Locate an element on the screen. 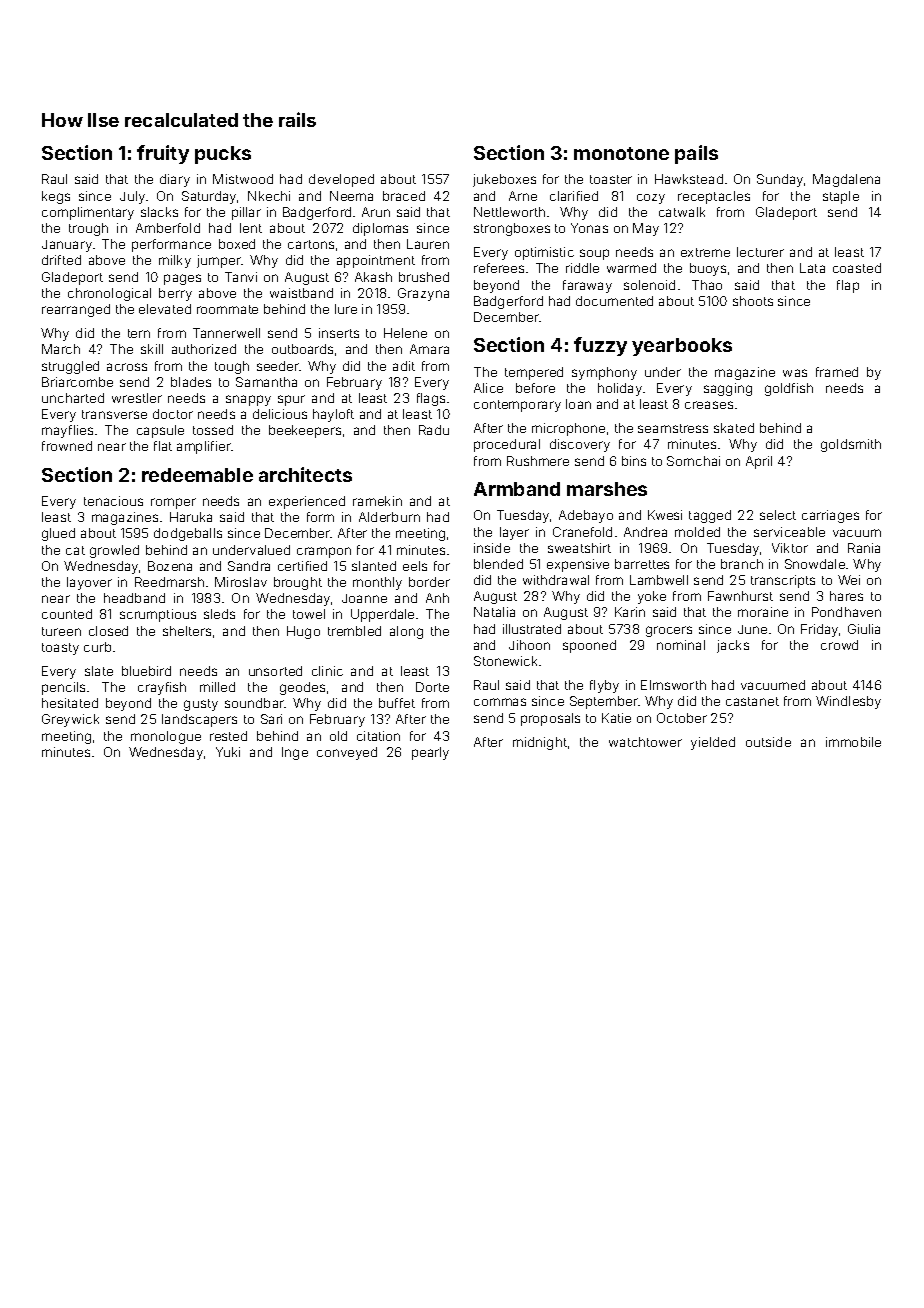 The width and height of the screenshot is (924, 1308). pearly is located at coordinates (430, 753).
